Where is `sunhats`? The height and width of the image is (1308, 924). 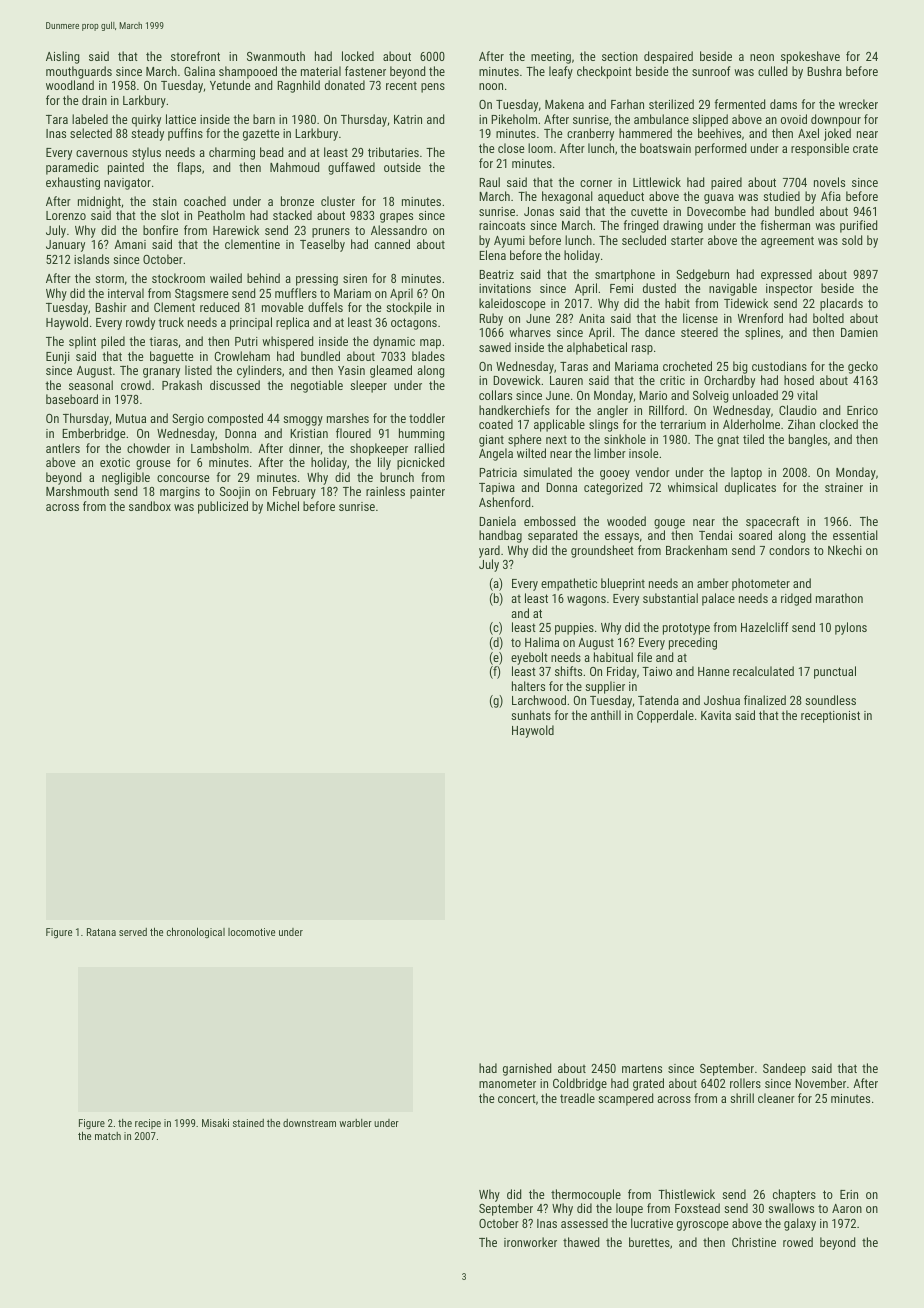
sunhats is located at coordinates (531, 715).
